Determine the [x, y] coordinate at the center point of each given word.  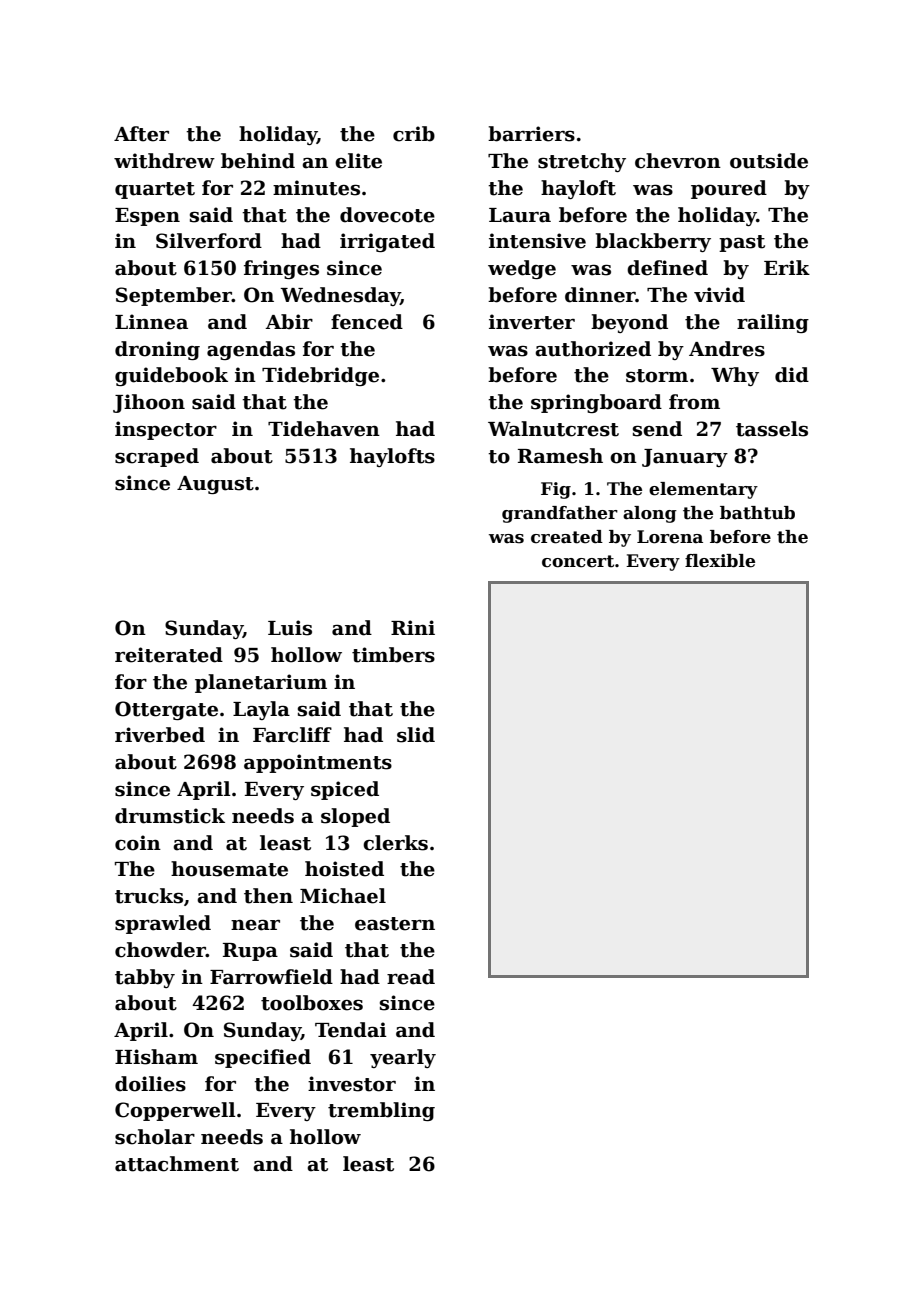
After [141, 134]
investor [352, 1084]
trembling [381, 1111]
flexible [720, 561]
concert [578, 561]
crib [414, 134]
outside [769, 161]
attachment [177, 1164]
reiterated [169, 655]
